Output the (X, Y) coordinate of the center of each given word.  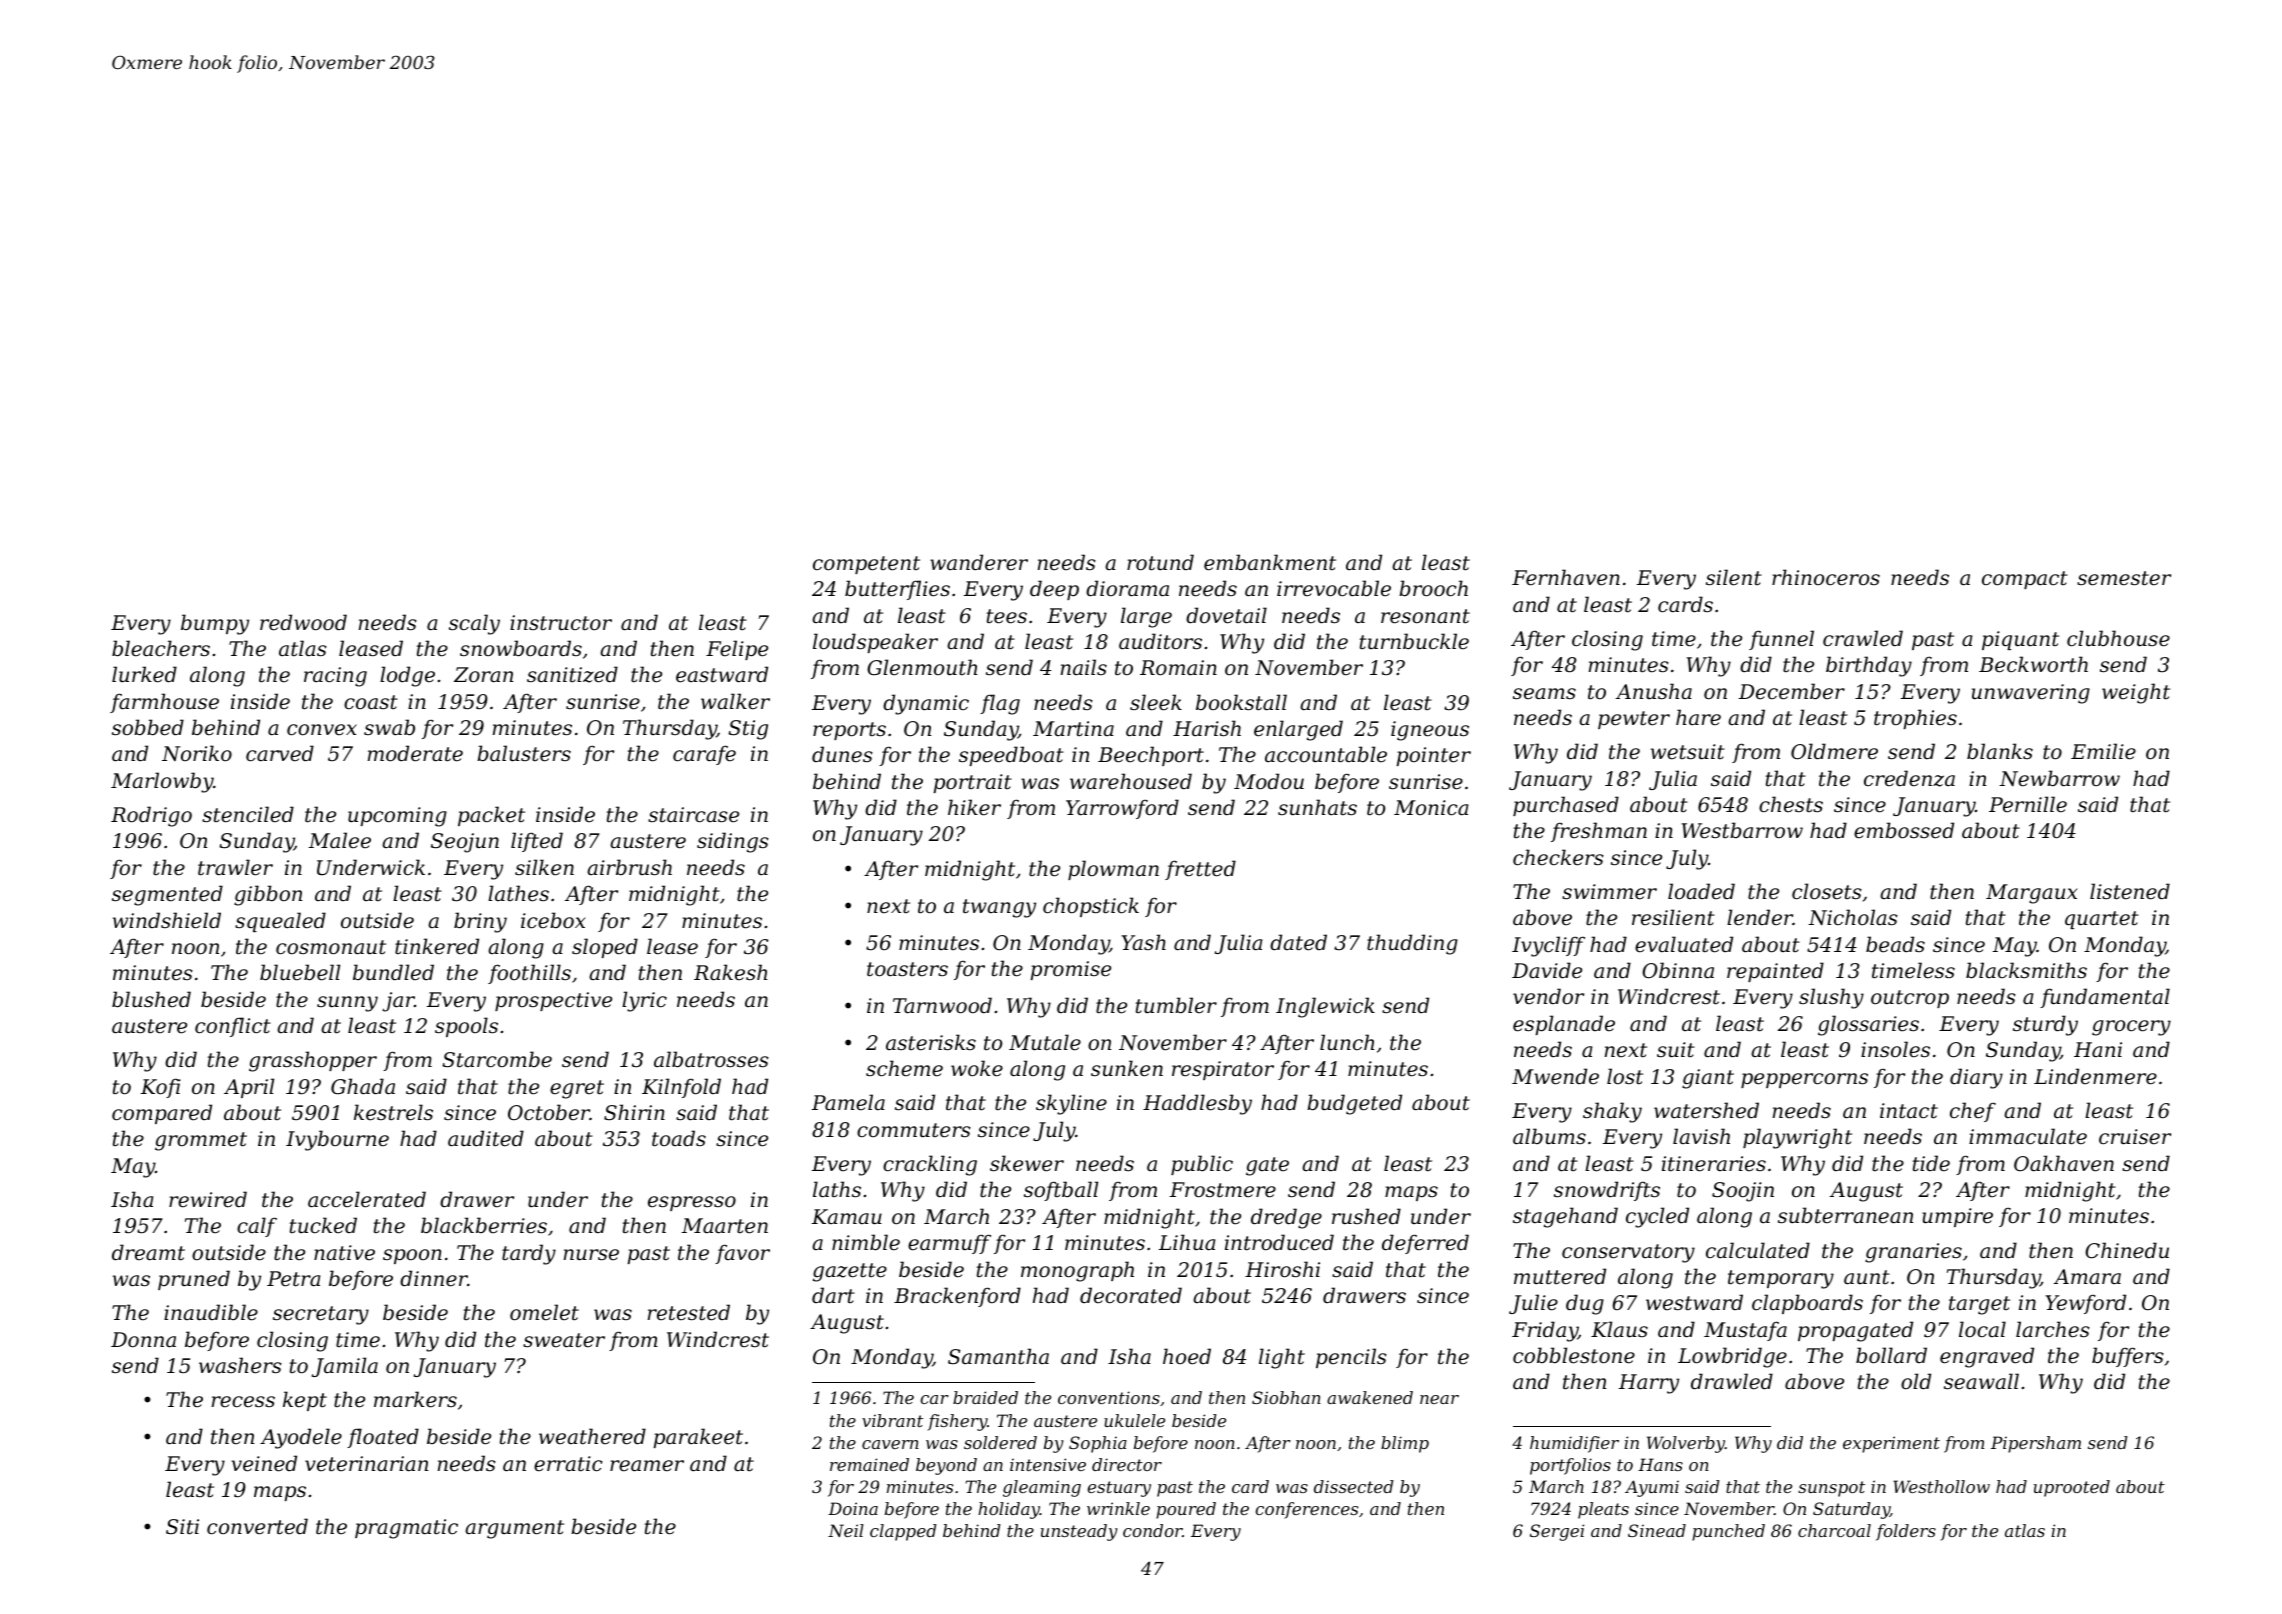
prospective (553, 1001)
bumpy (215, 624)
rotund (1160, 562)
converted (257, 1526)
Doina (853, 1508)
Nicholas (1853, 917)
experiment (1891, 1444)
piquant (2020, 640)
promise (1070, 970)
